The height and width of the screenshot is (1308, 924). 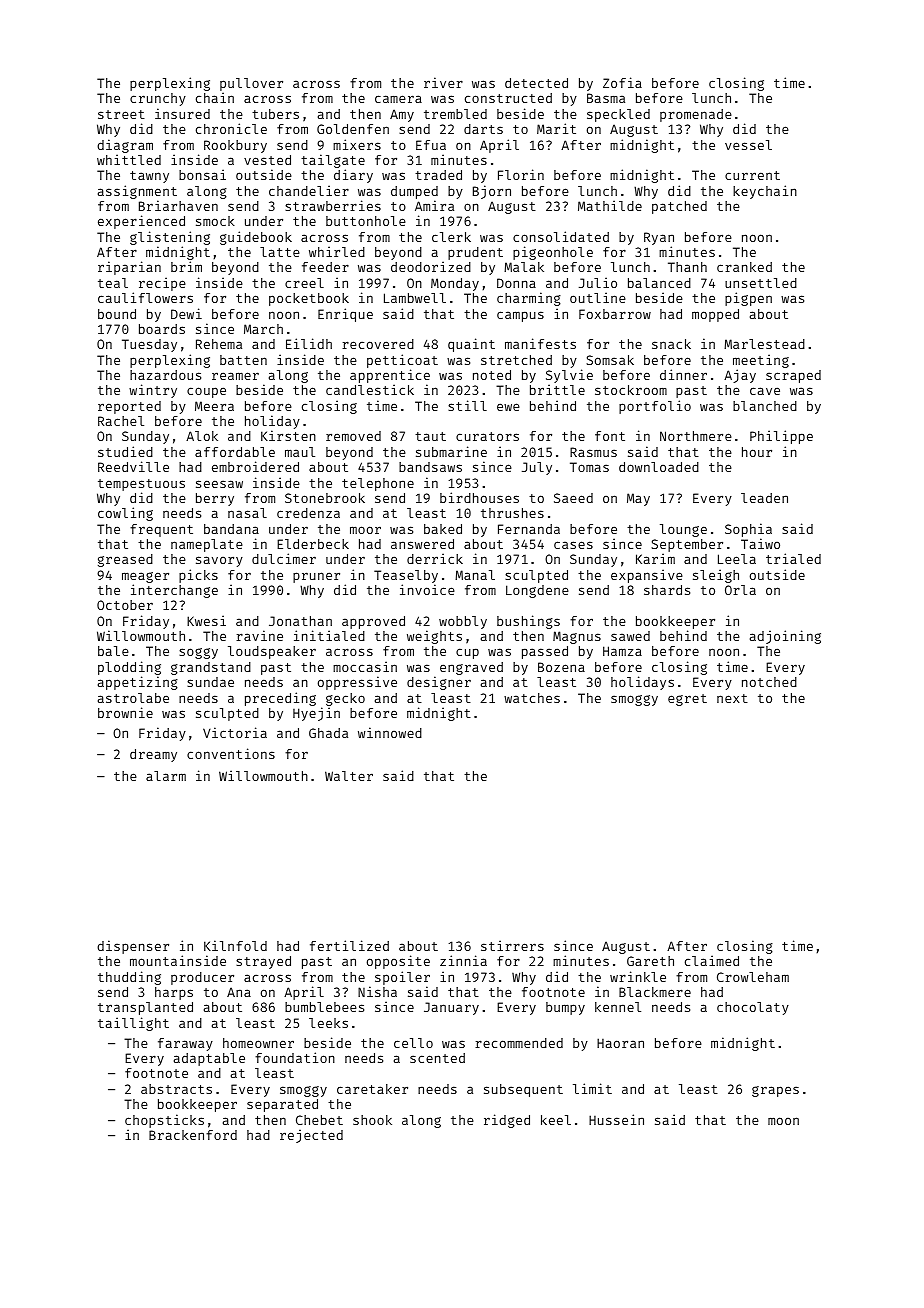 What do you see at coordinates (166, 776) in the screenshot?
I see `alarm` at bounding box center [166, 776].
